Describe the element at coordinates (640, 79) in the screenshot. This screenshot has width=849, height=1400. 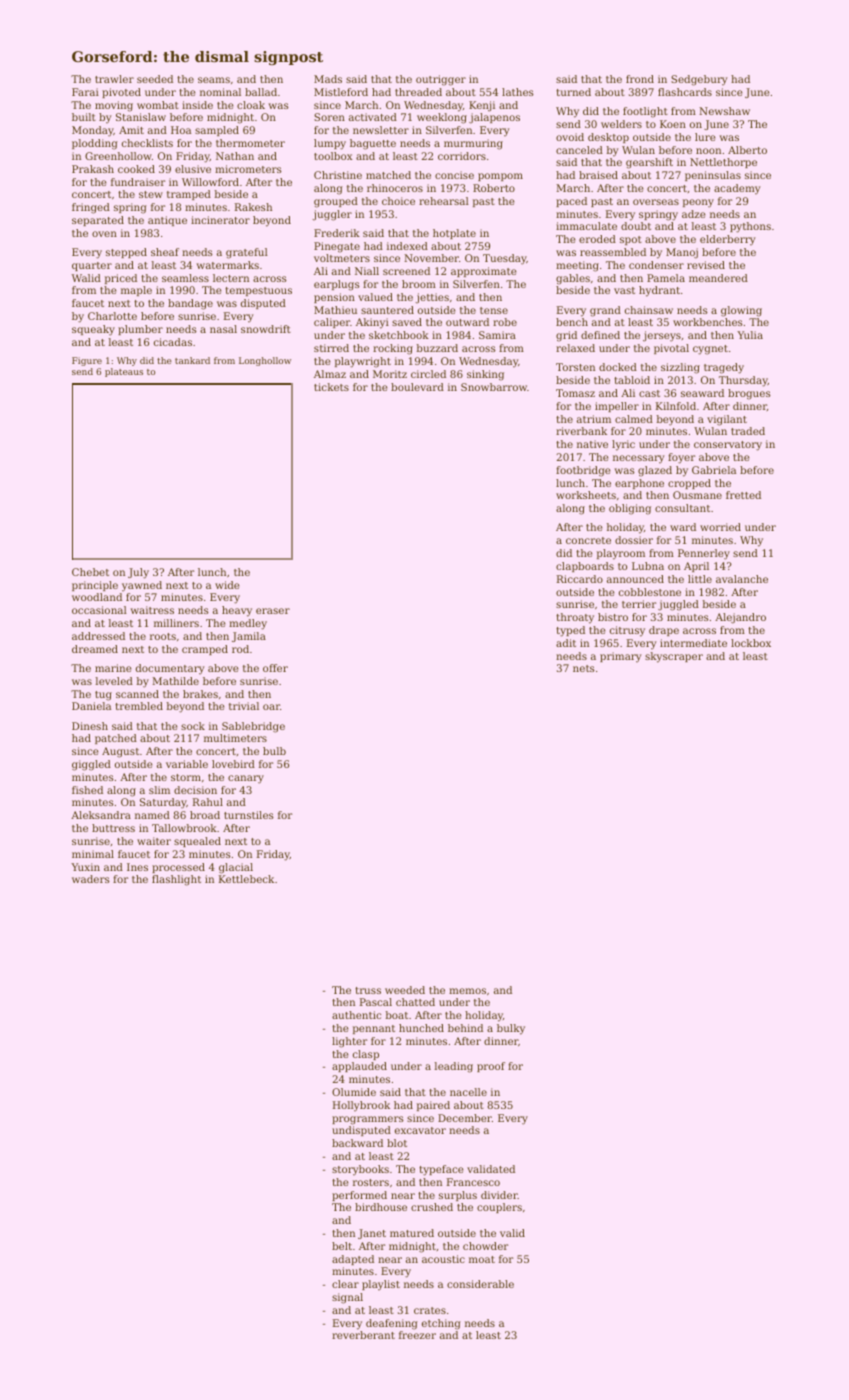
I see `frond` at that location.
